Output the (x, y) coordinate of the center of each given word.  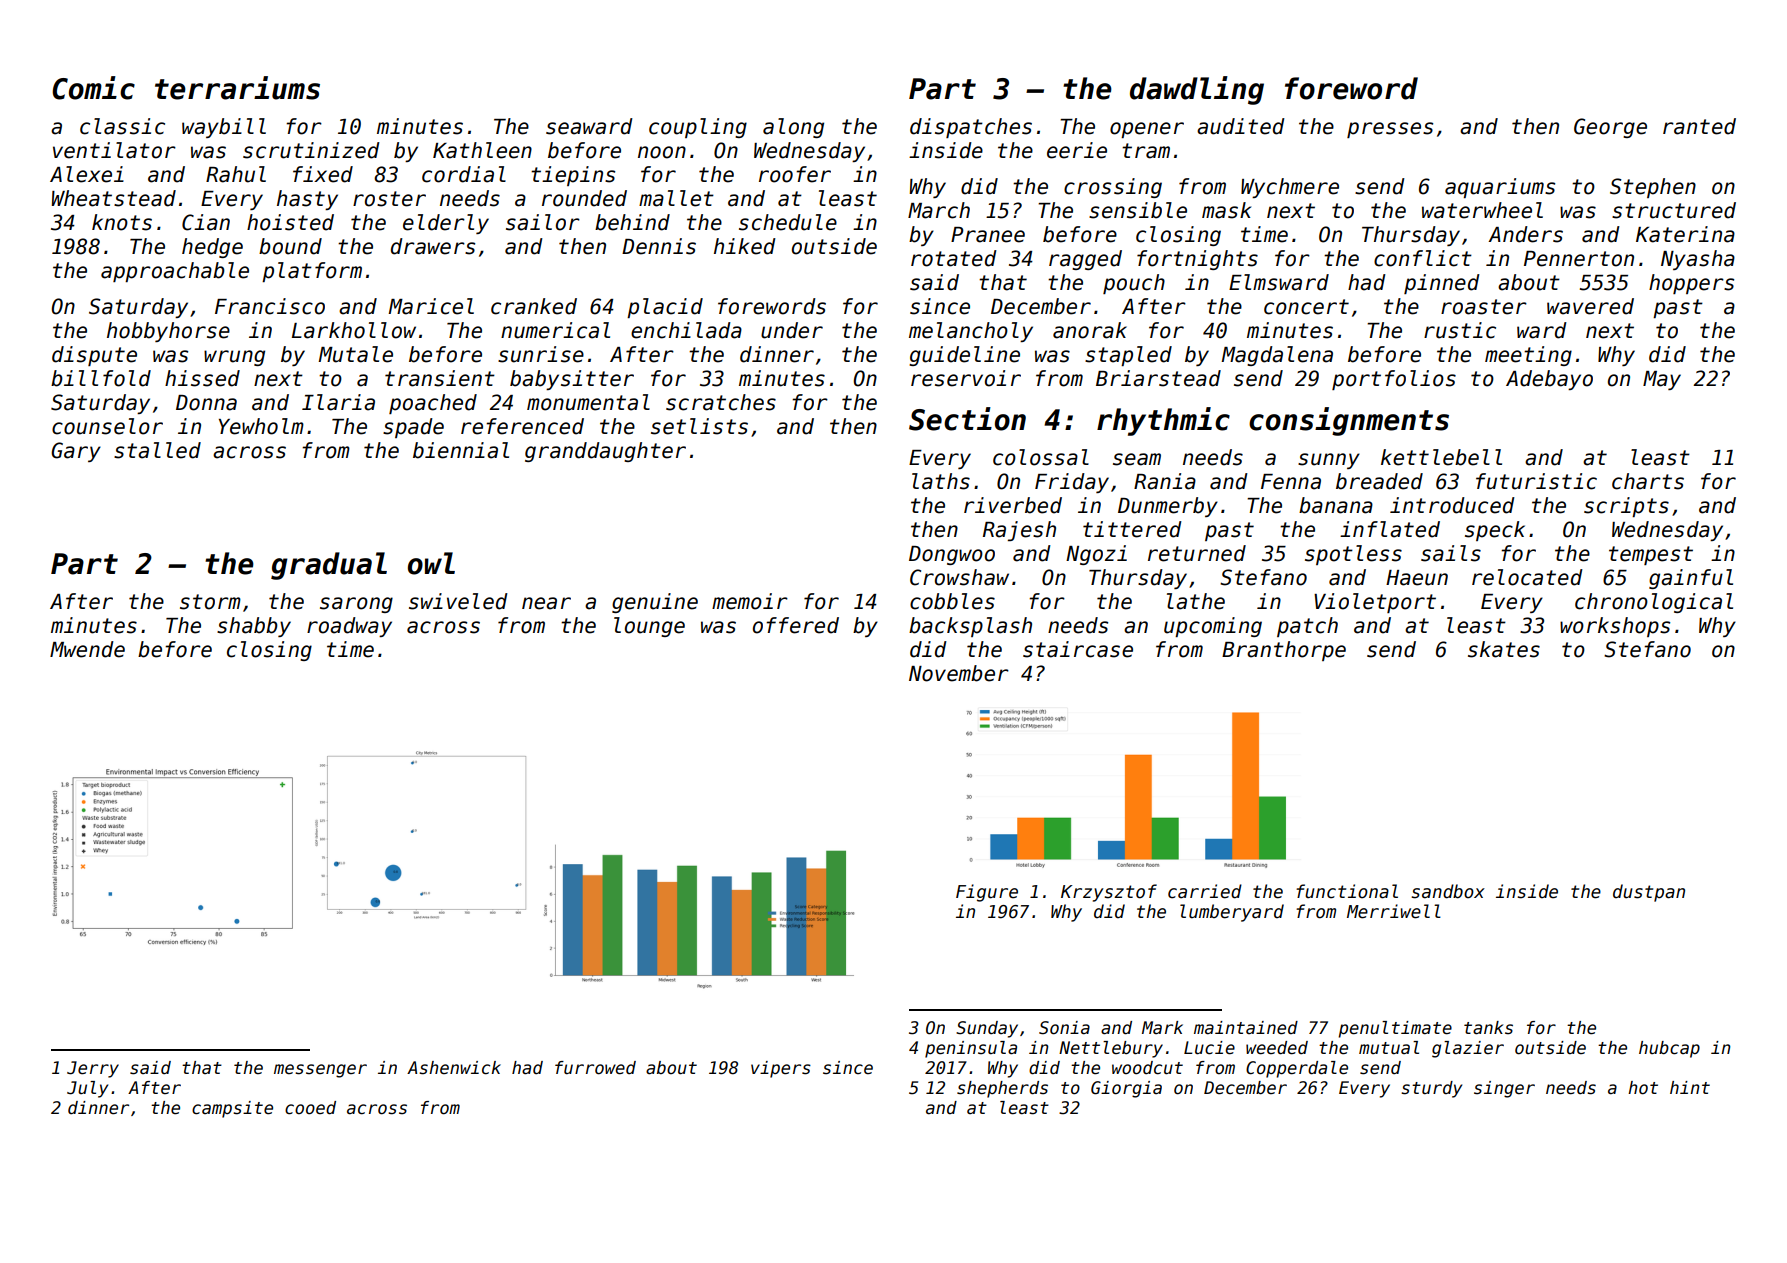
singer (1504, 1089)
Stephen (1653, 188)
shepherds (1002, 1089)
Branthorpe (1284, 651)
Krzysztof (1109, 893)
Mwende (87, 649)
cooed (310, 1108)
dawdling (1197, 90)
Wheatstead (114, 198)
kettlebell (1441, 457)
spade (413, 428)
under (792, 330)
